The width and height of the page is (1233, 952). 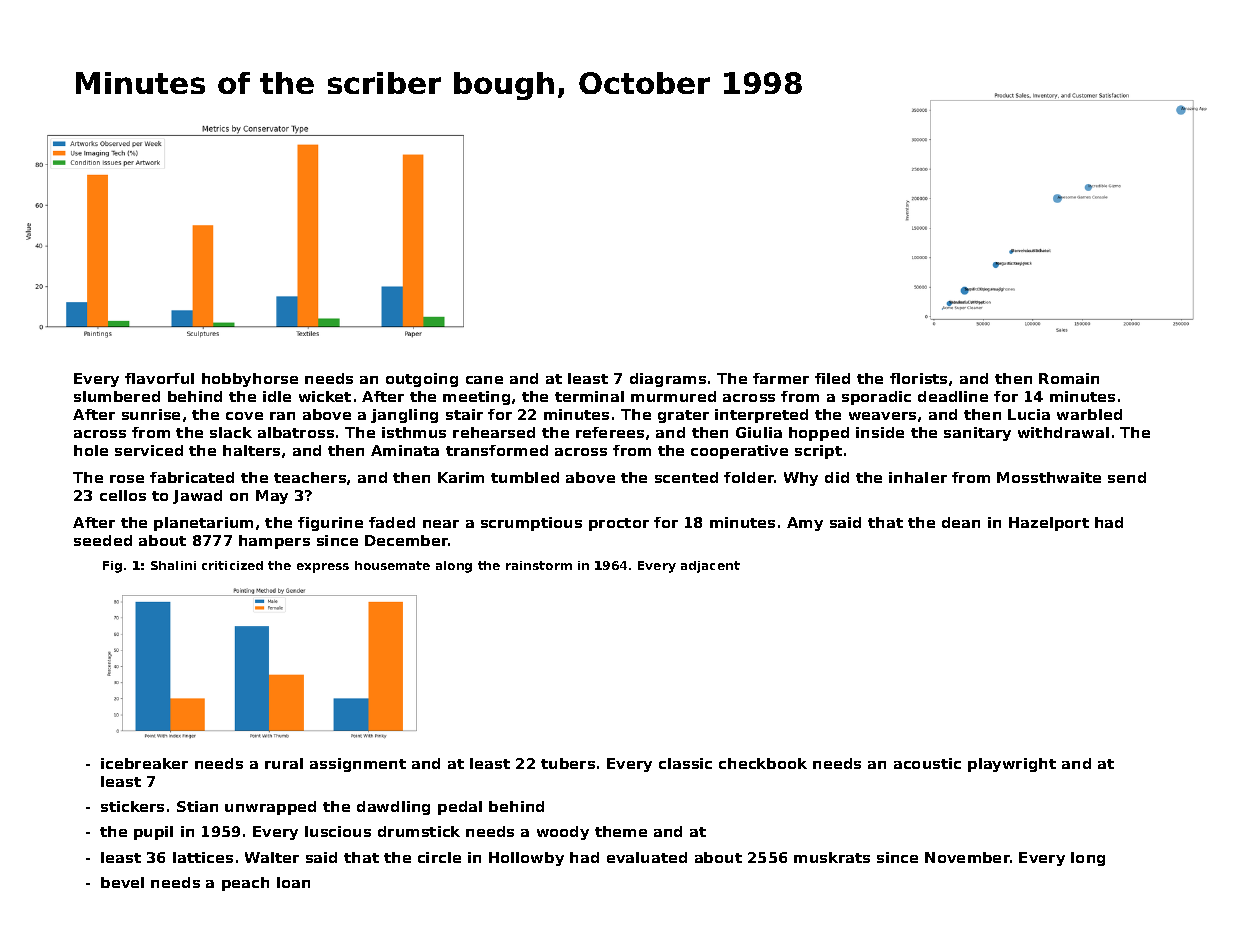 I want to click on rural, so click(x=284, y=763).
